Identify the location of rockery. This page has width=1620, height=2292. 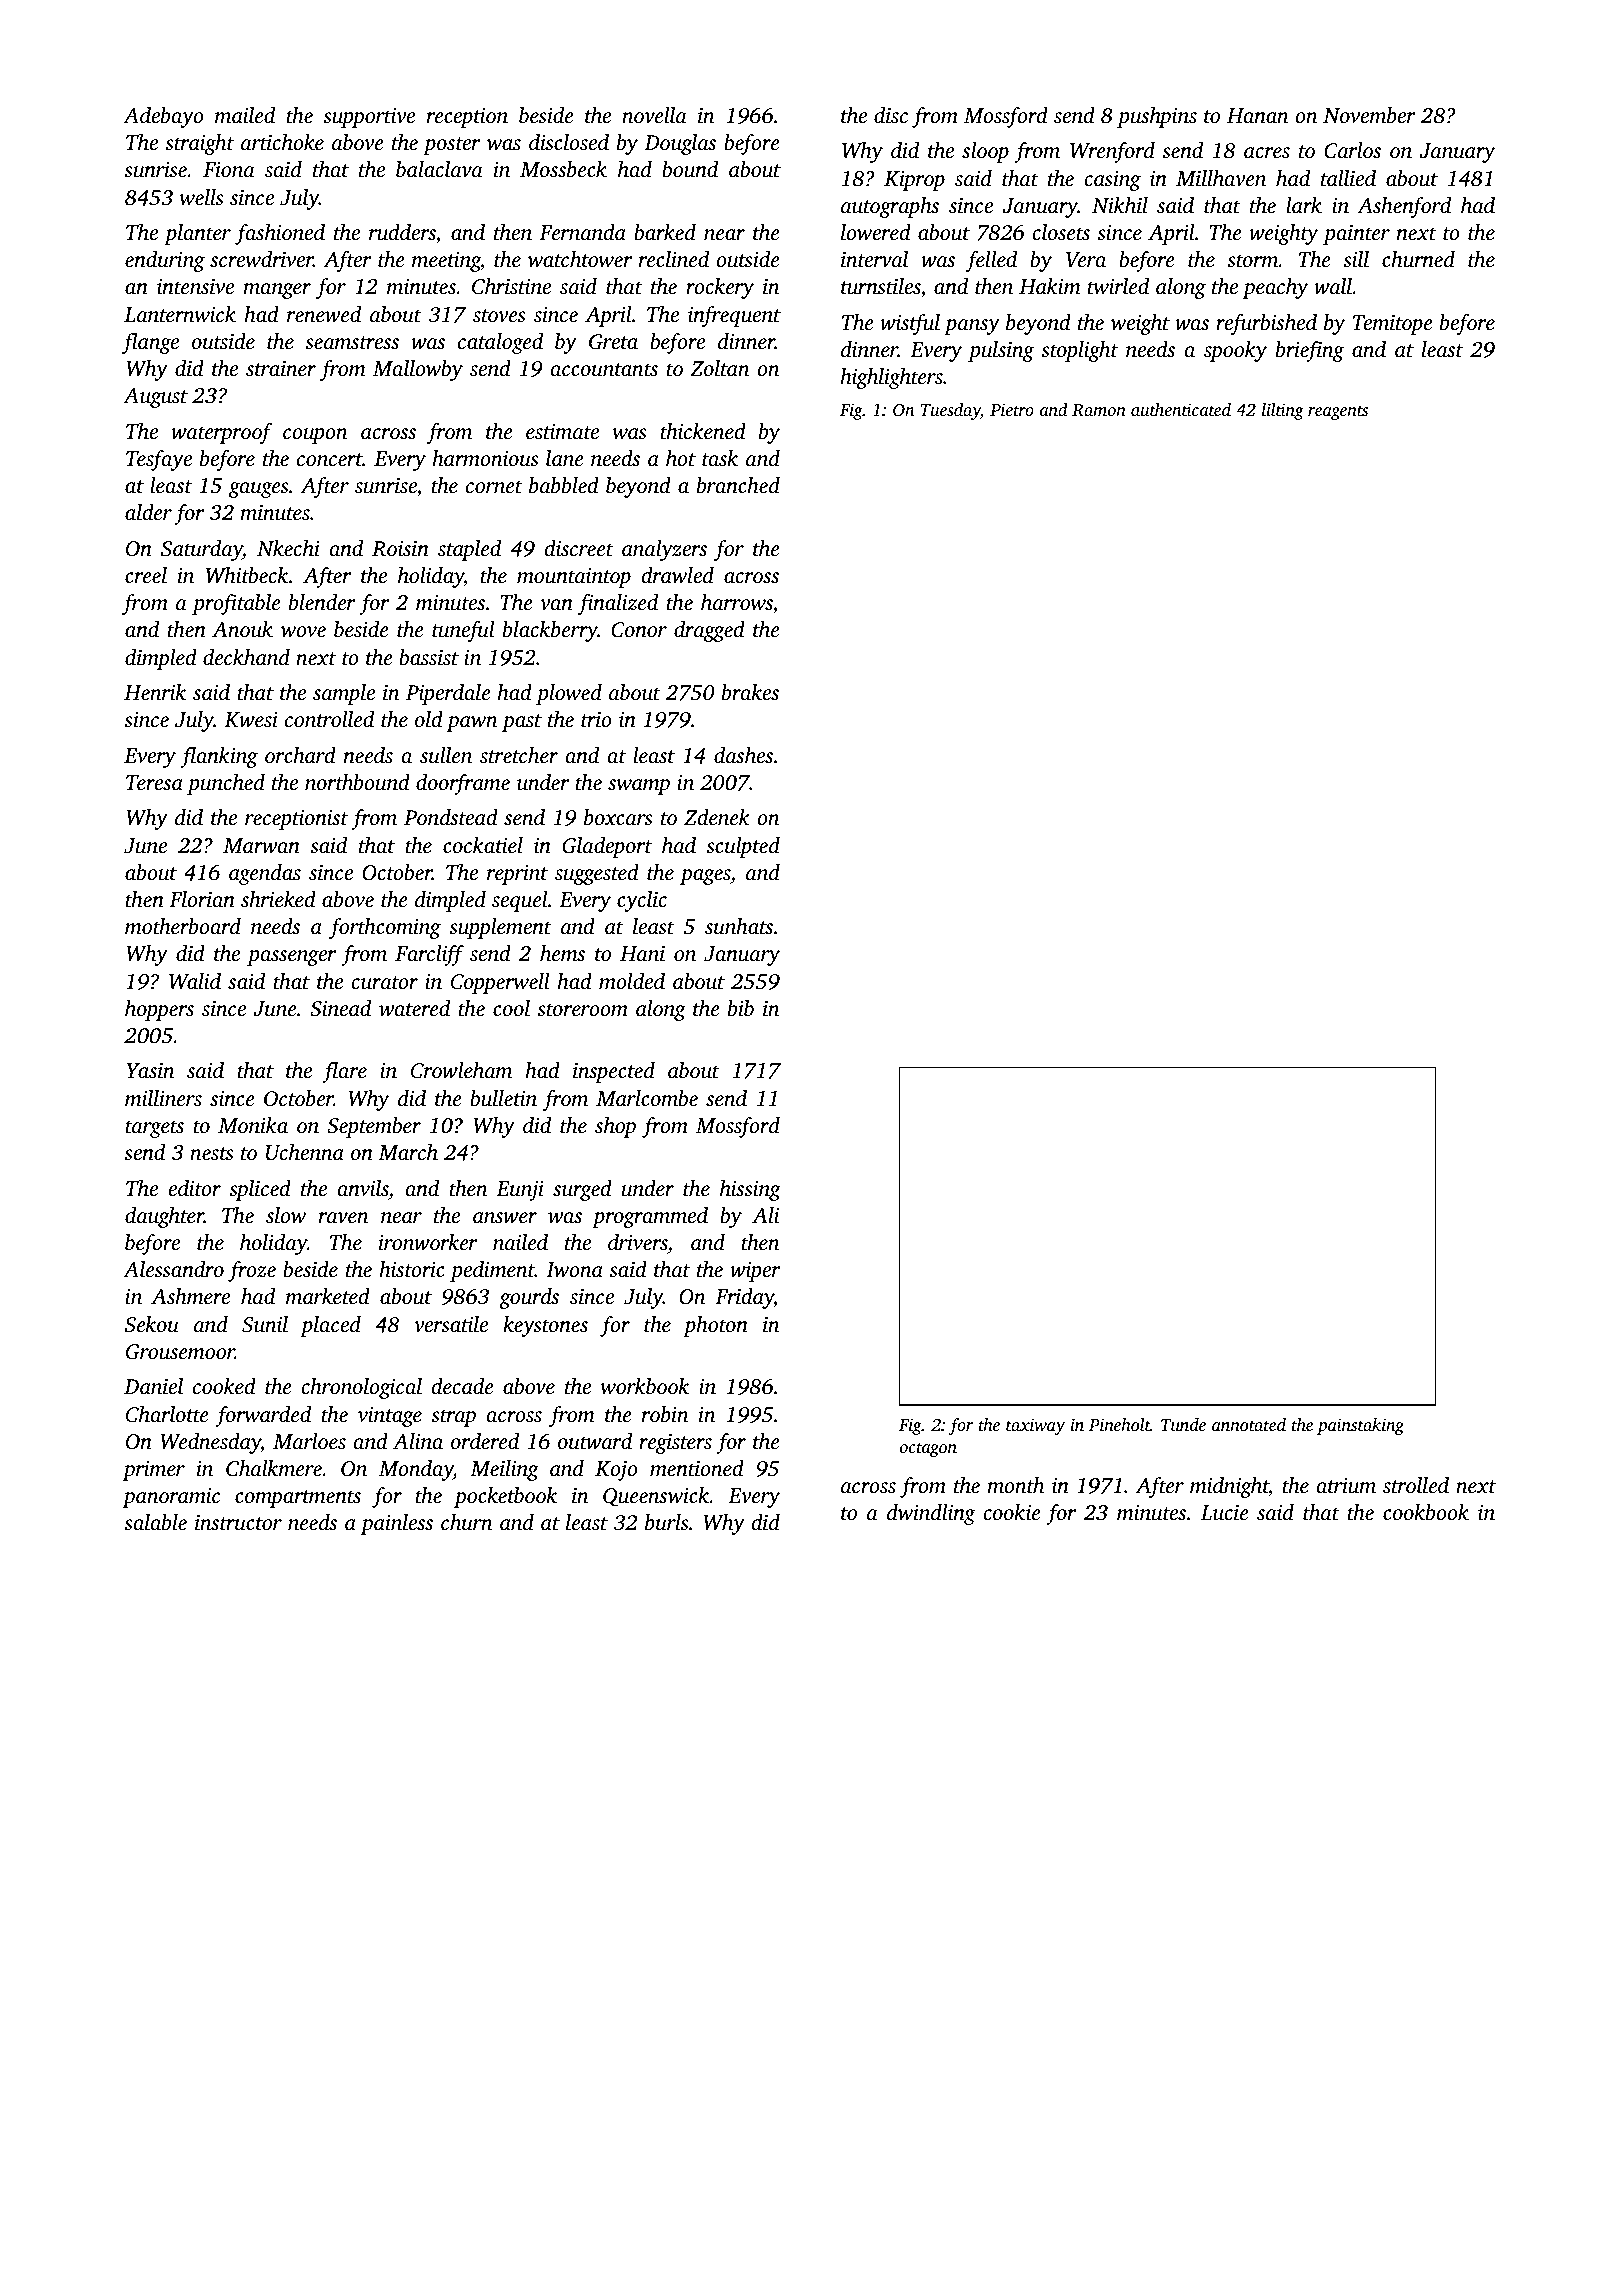
(720, 288).
